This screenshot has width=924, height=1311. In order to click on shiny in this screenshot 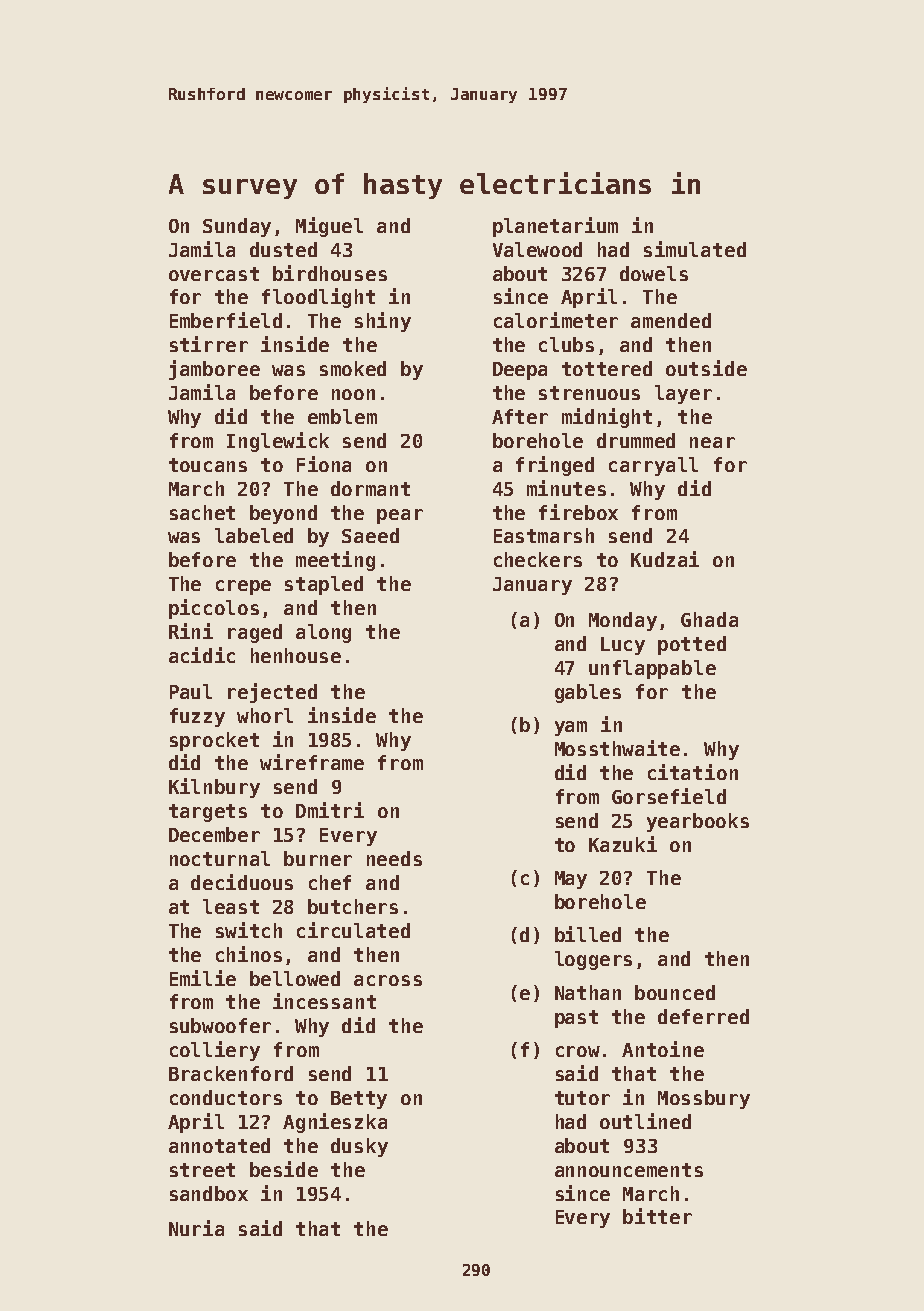, I will do `click(383, 322)`.
